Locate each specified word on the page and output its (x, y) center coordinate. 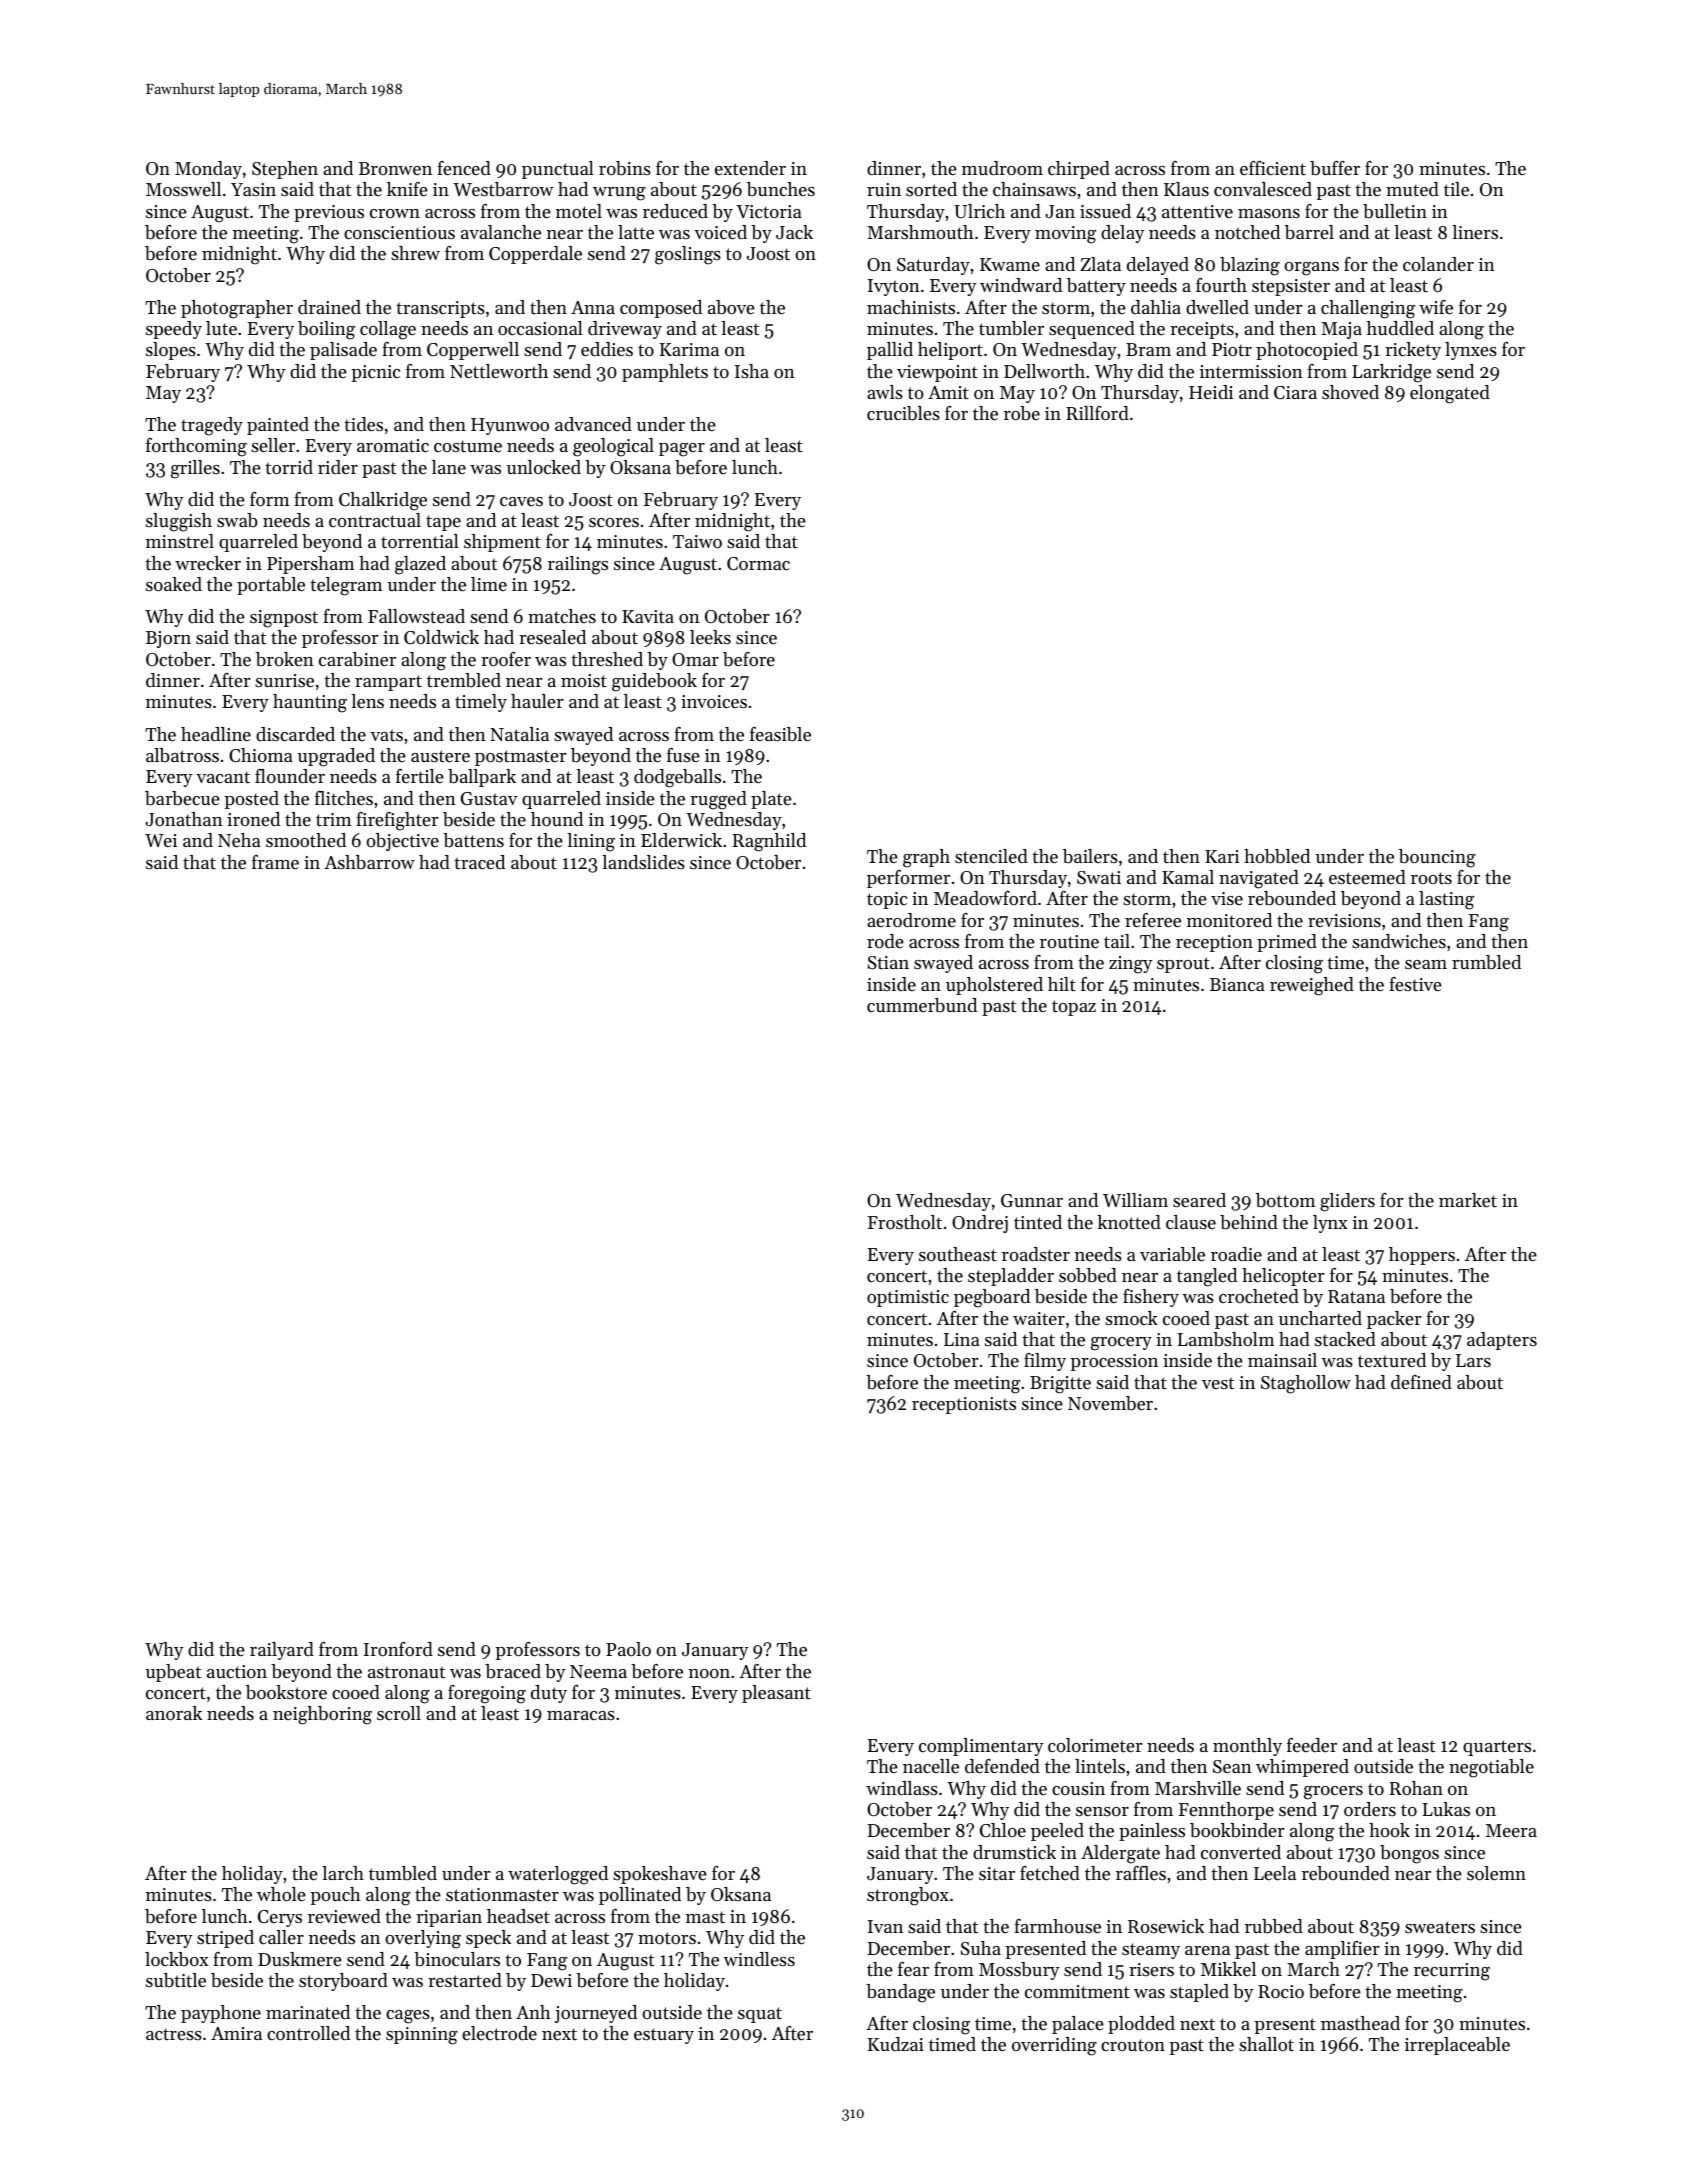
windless (759, 1959)
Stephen (285, 170)
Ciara (1295, 392)
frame (275, 862)
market (1468, 1200)
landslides (643, 862)
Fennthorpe (1226, 1811)
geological (613, 447)
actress (174, 2034)
